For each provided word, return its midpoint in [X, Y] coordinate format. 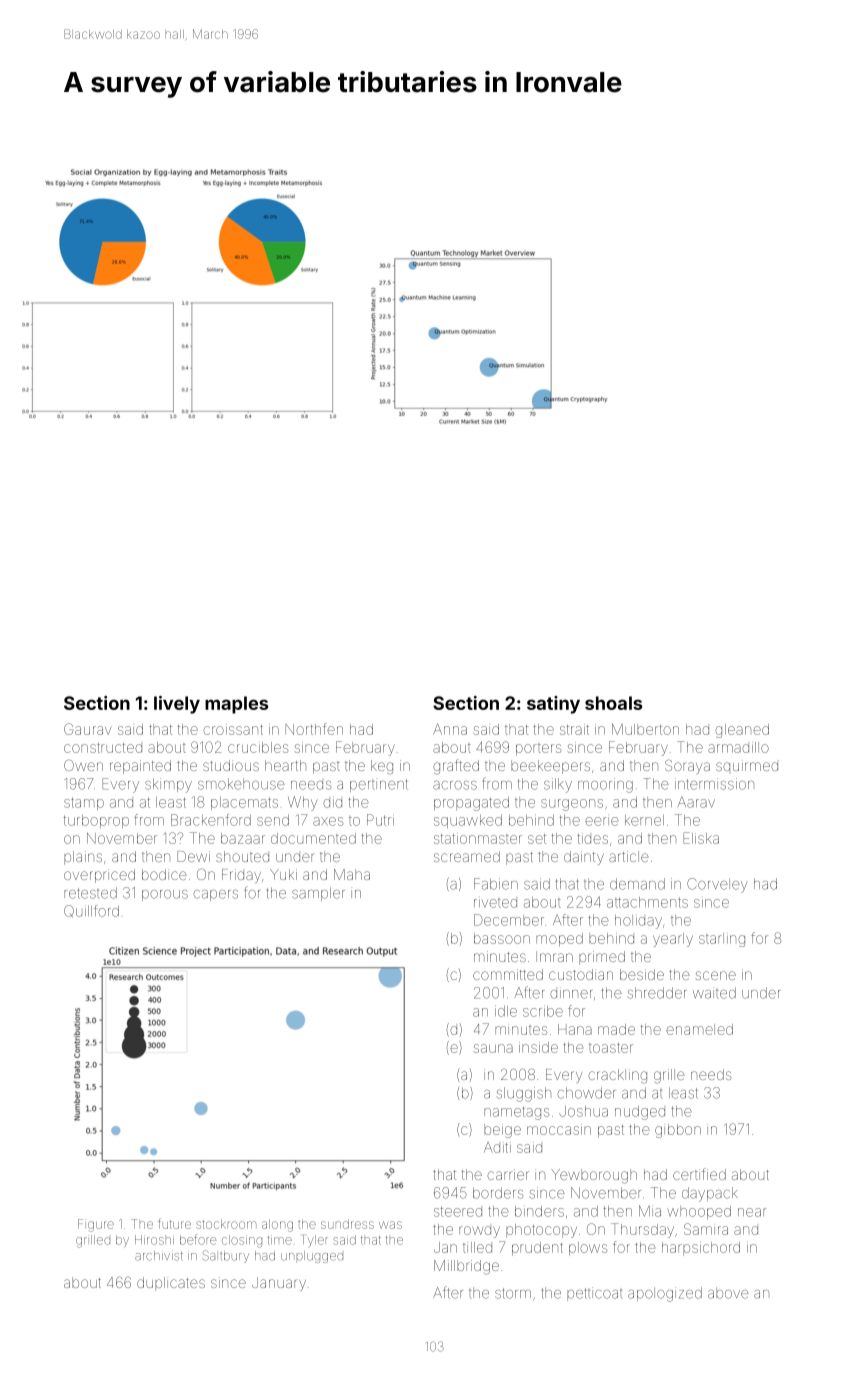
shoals [613, 703]
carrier [508, 1174]
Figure [96, 1225]
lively [177, 705]
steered [458, 1211]
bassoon [502, 938]
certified [699, 1174]
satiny [553, 705]
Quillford [91, 911]
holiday [638, 922]
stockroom [226, 1224]
